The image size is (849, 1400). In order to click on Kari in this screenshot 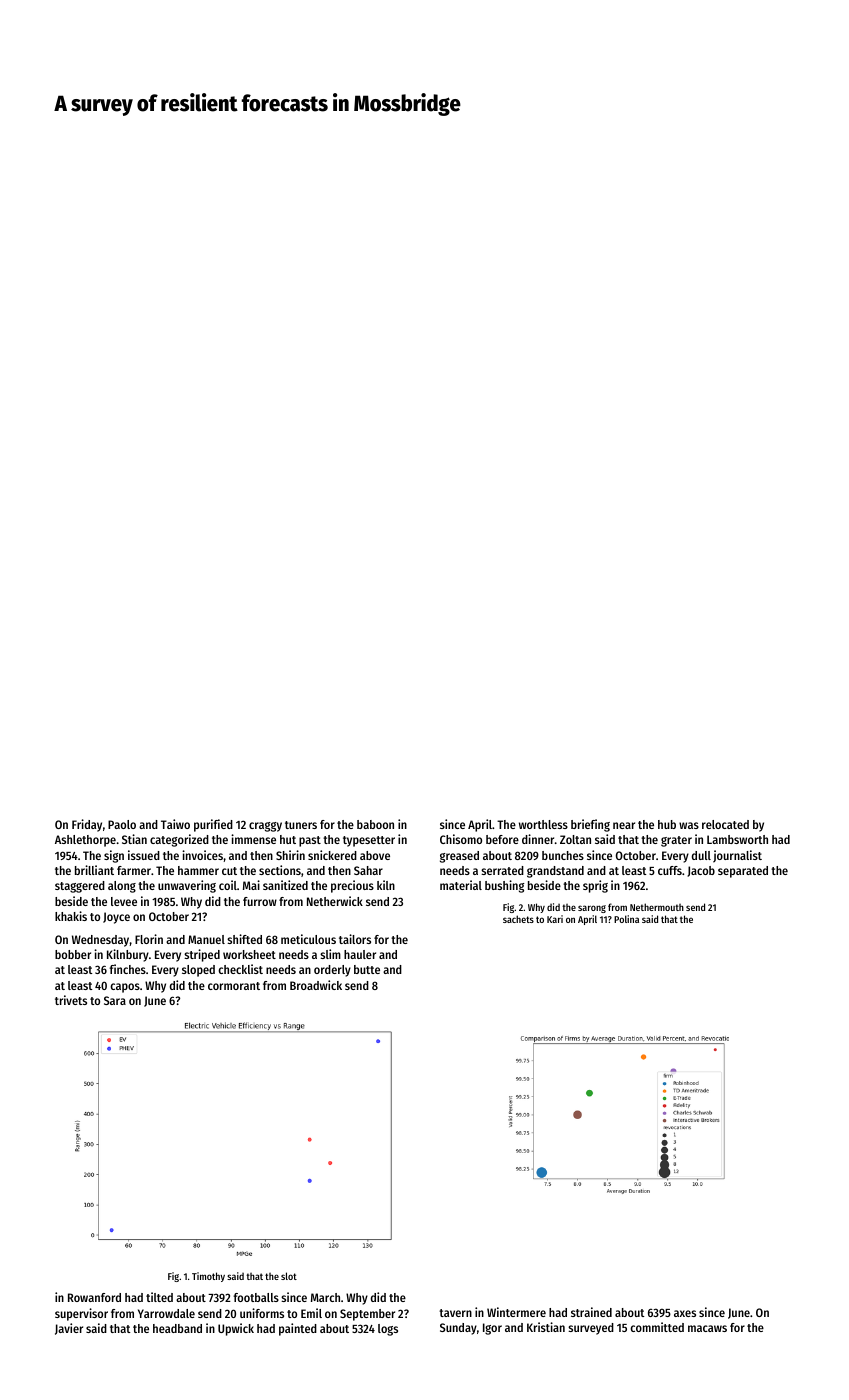, I will do `click(555, 919)`.
